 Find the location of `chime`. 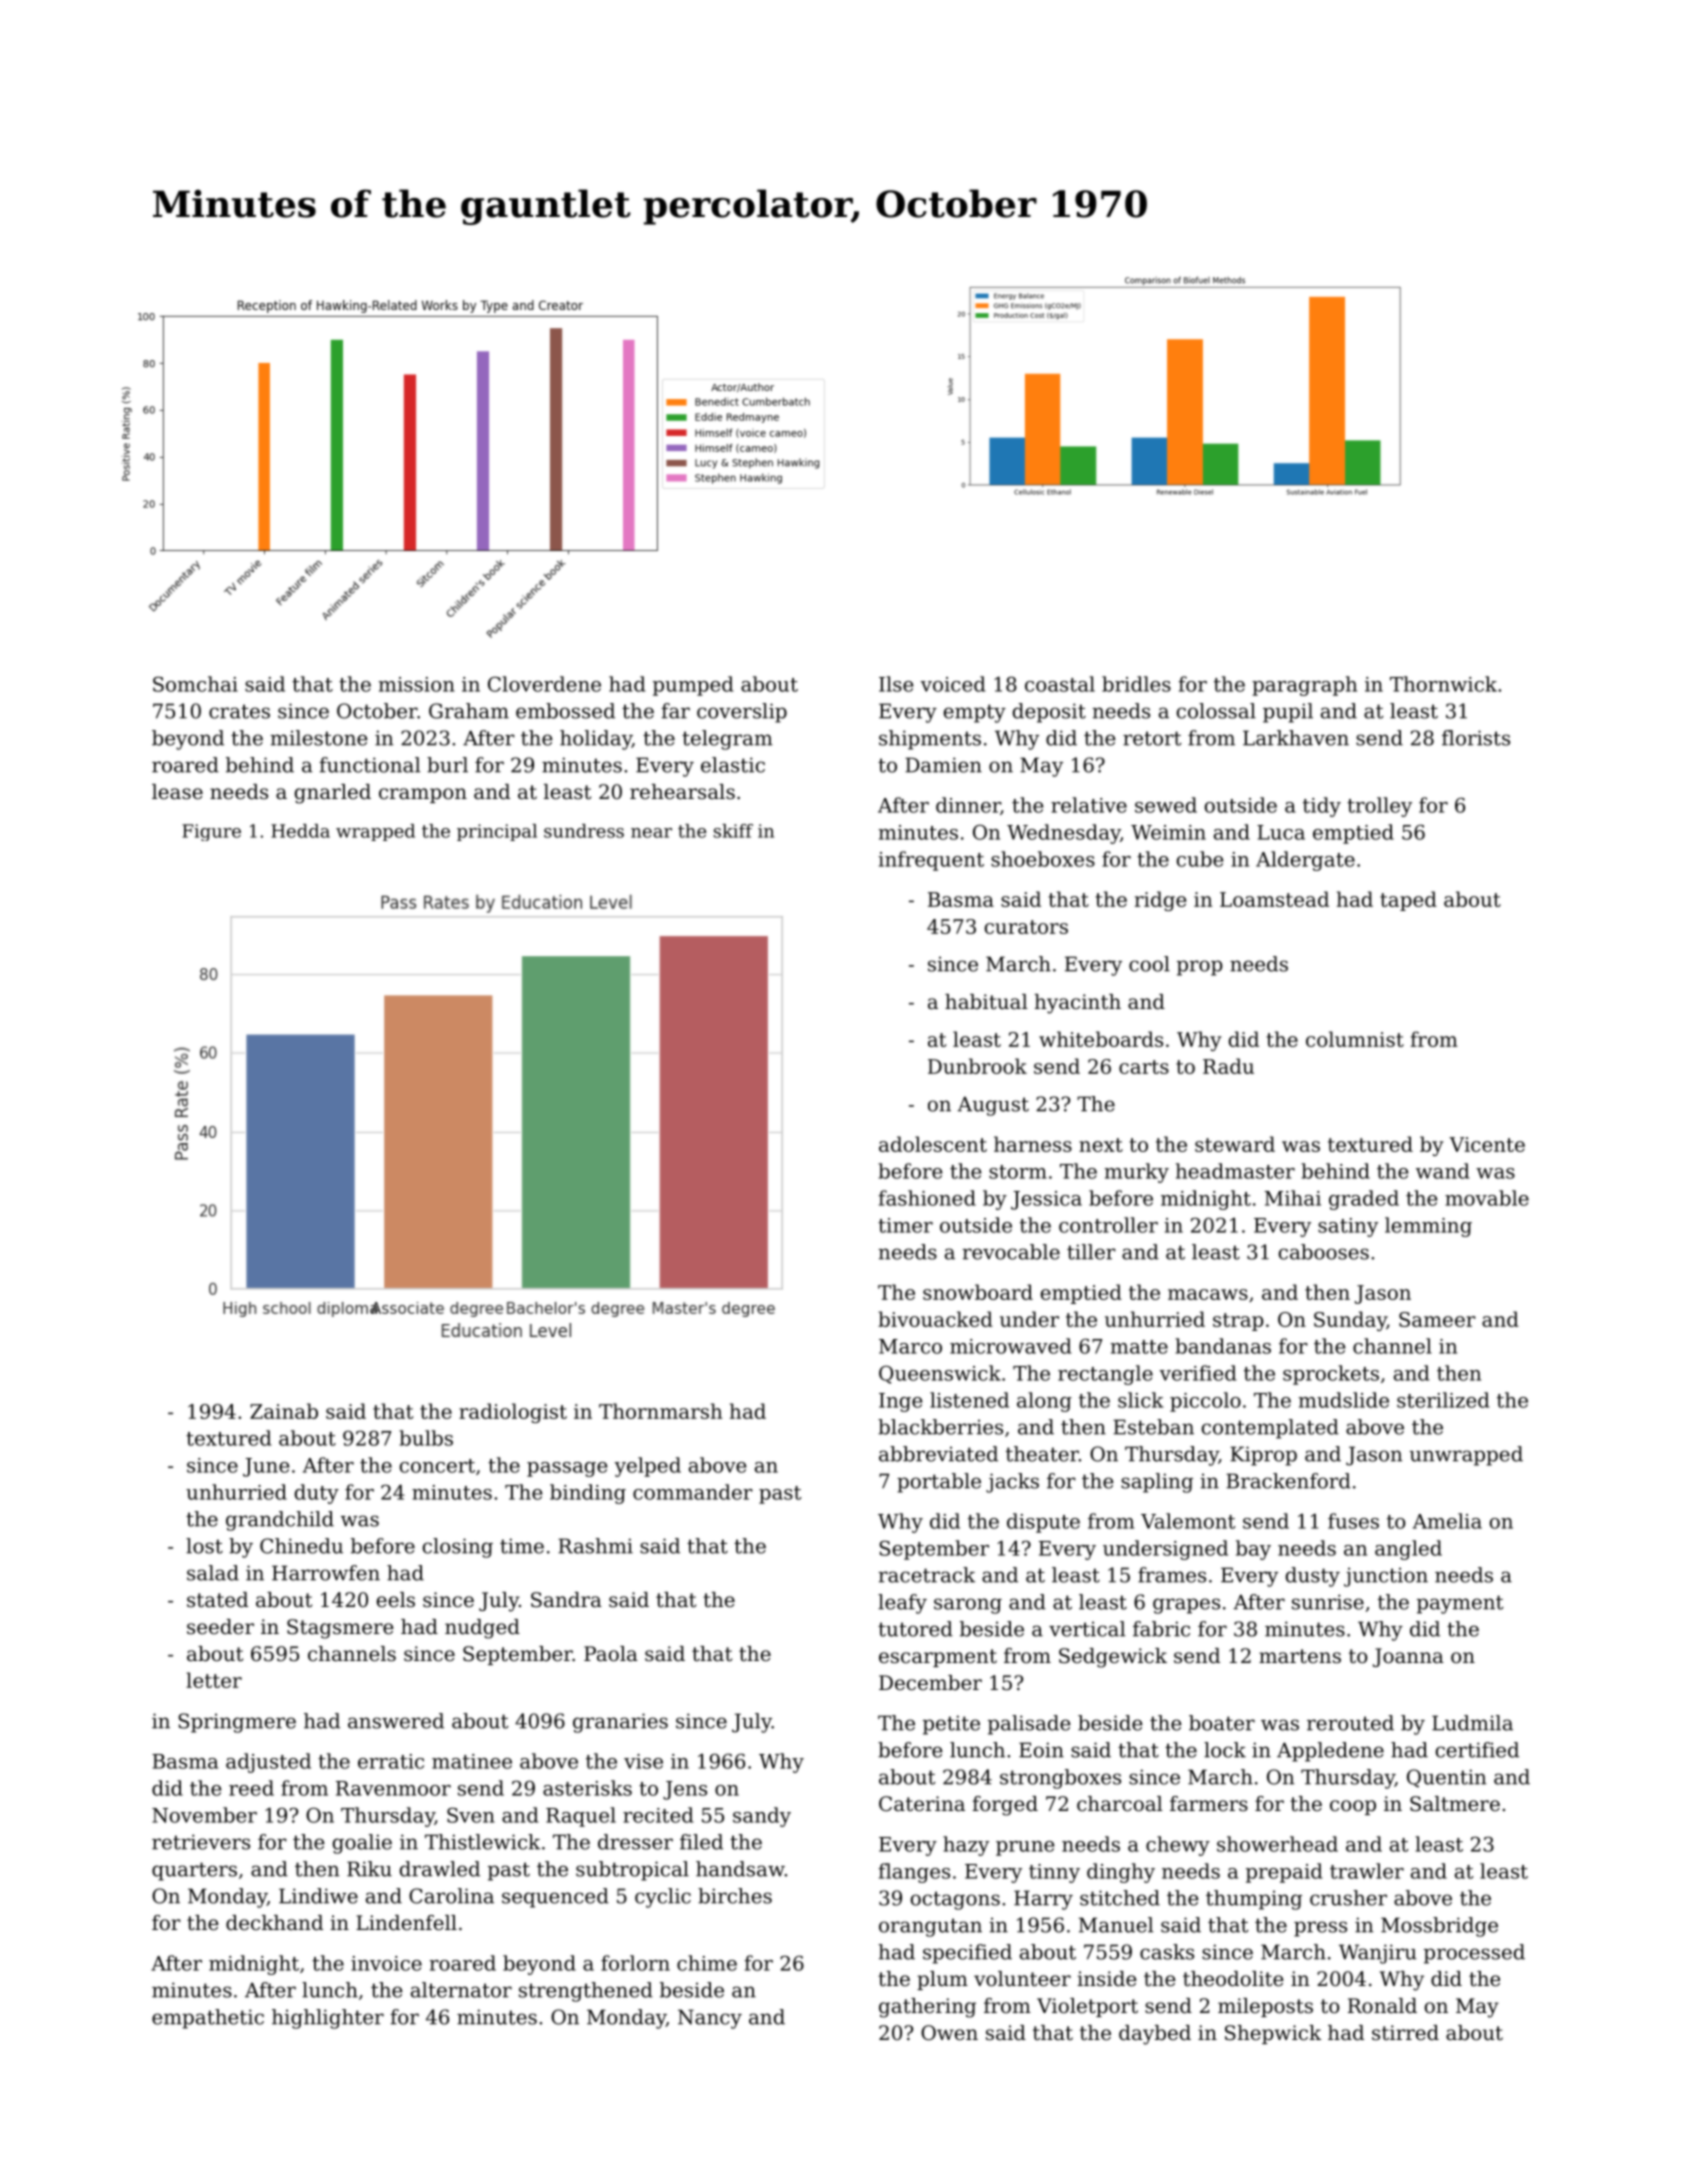

chime is located at coordinates (707, 1963).
